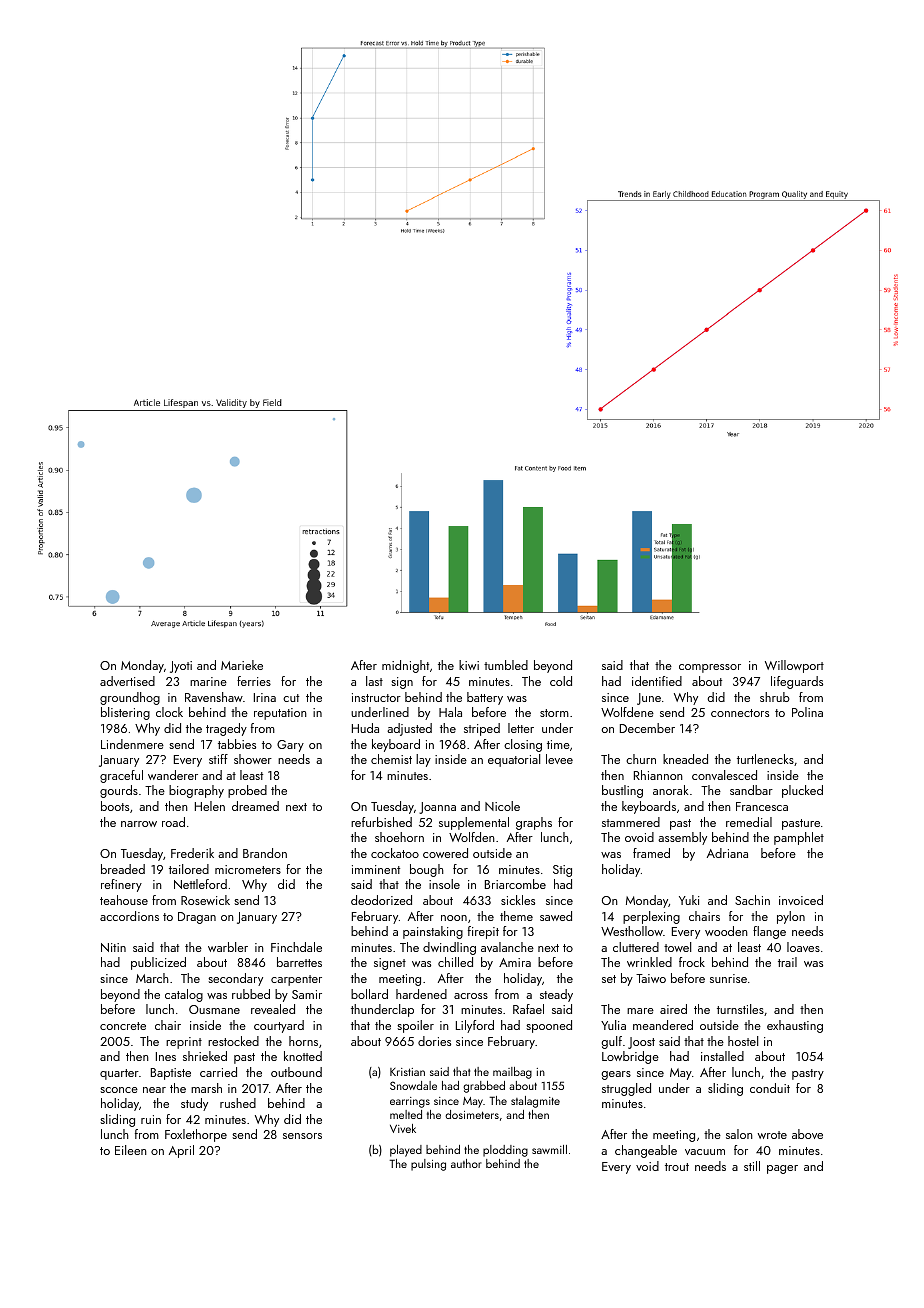  Describe the element at coordinates (296, 947) in the screenshot. I see `Finchdale` at that location.
